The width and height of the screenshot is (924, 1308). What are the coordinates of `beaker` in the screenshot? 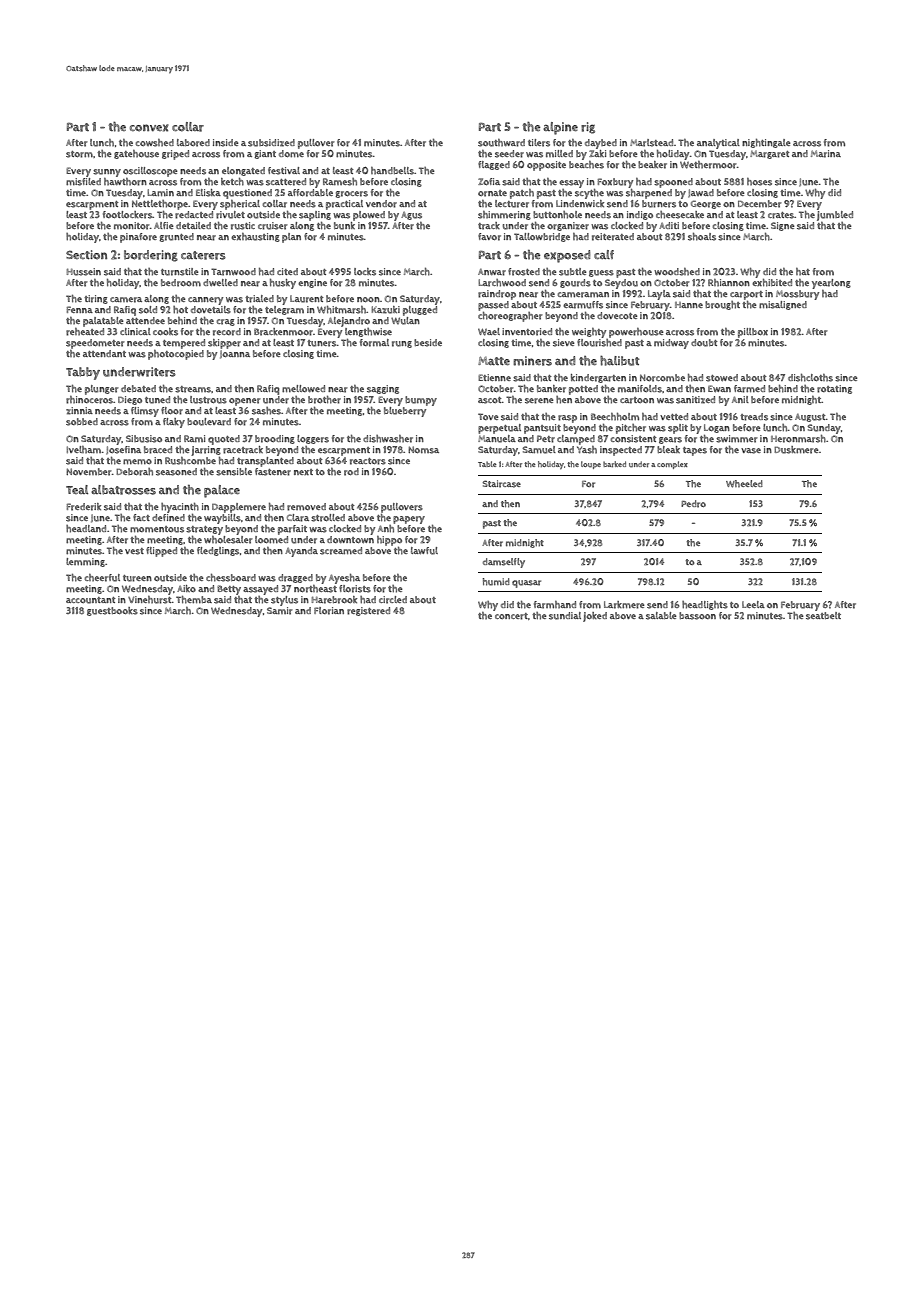 It's located at (652, 165).
